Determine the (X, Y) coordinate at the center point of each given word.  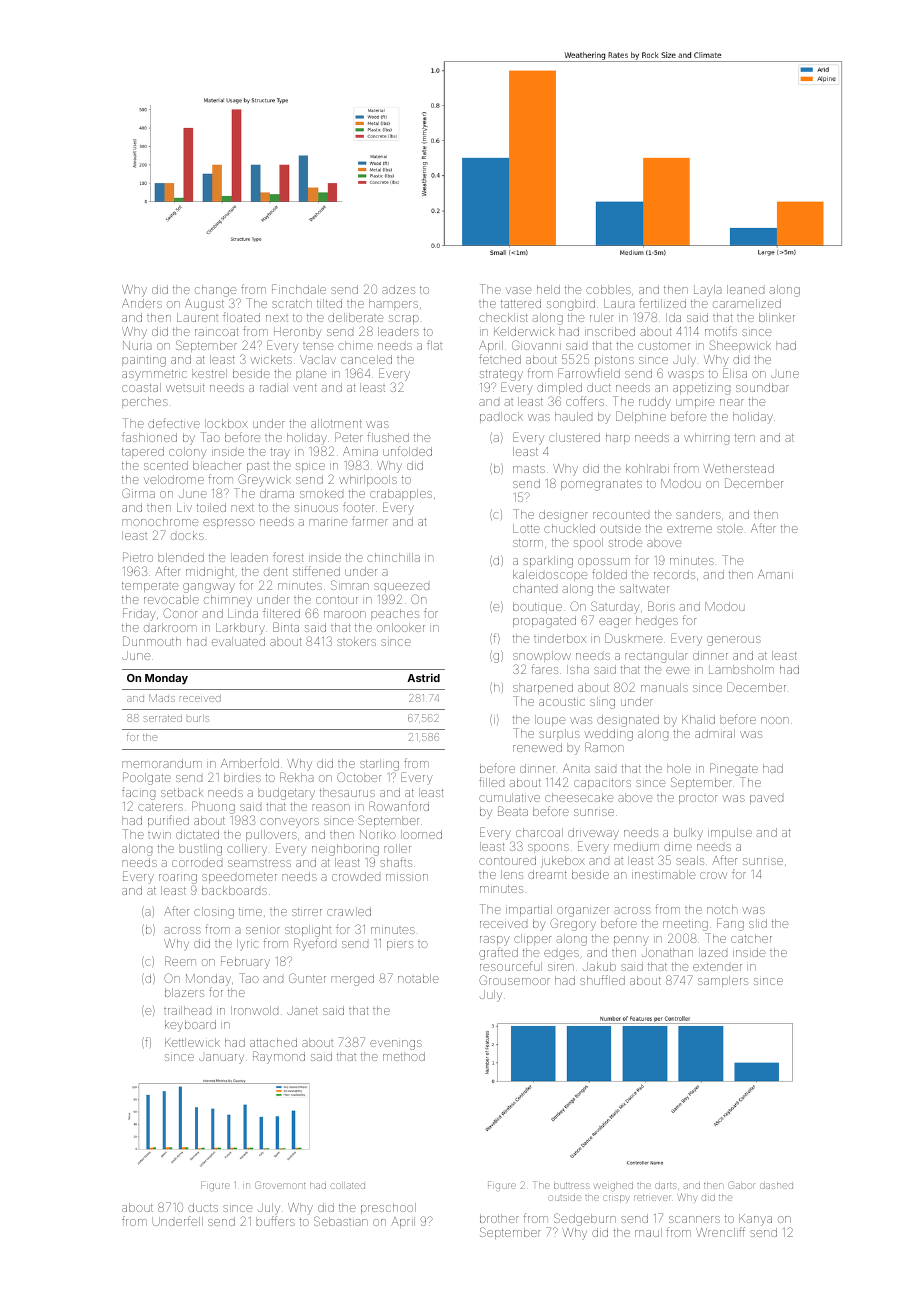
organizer (582, 913)
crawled (349, 911)
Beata (513, 811)
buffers (275, 1221)
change (215, 291)
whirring (706, 439)
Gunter (307, 978)
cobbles (608, 289)
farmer (370, 521)
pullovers (271, 835)
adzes (398, 289)
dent (276, 572)
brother (499, 1218)
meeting (685, 925)
